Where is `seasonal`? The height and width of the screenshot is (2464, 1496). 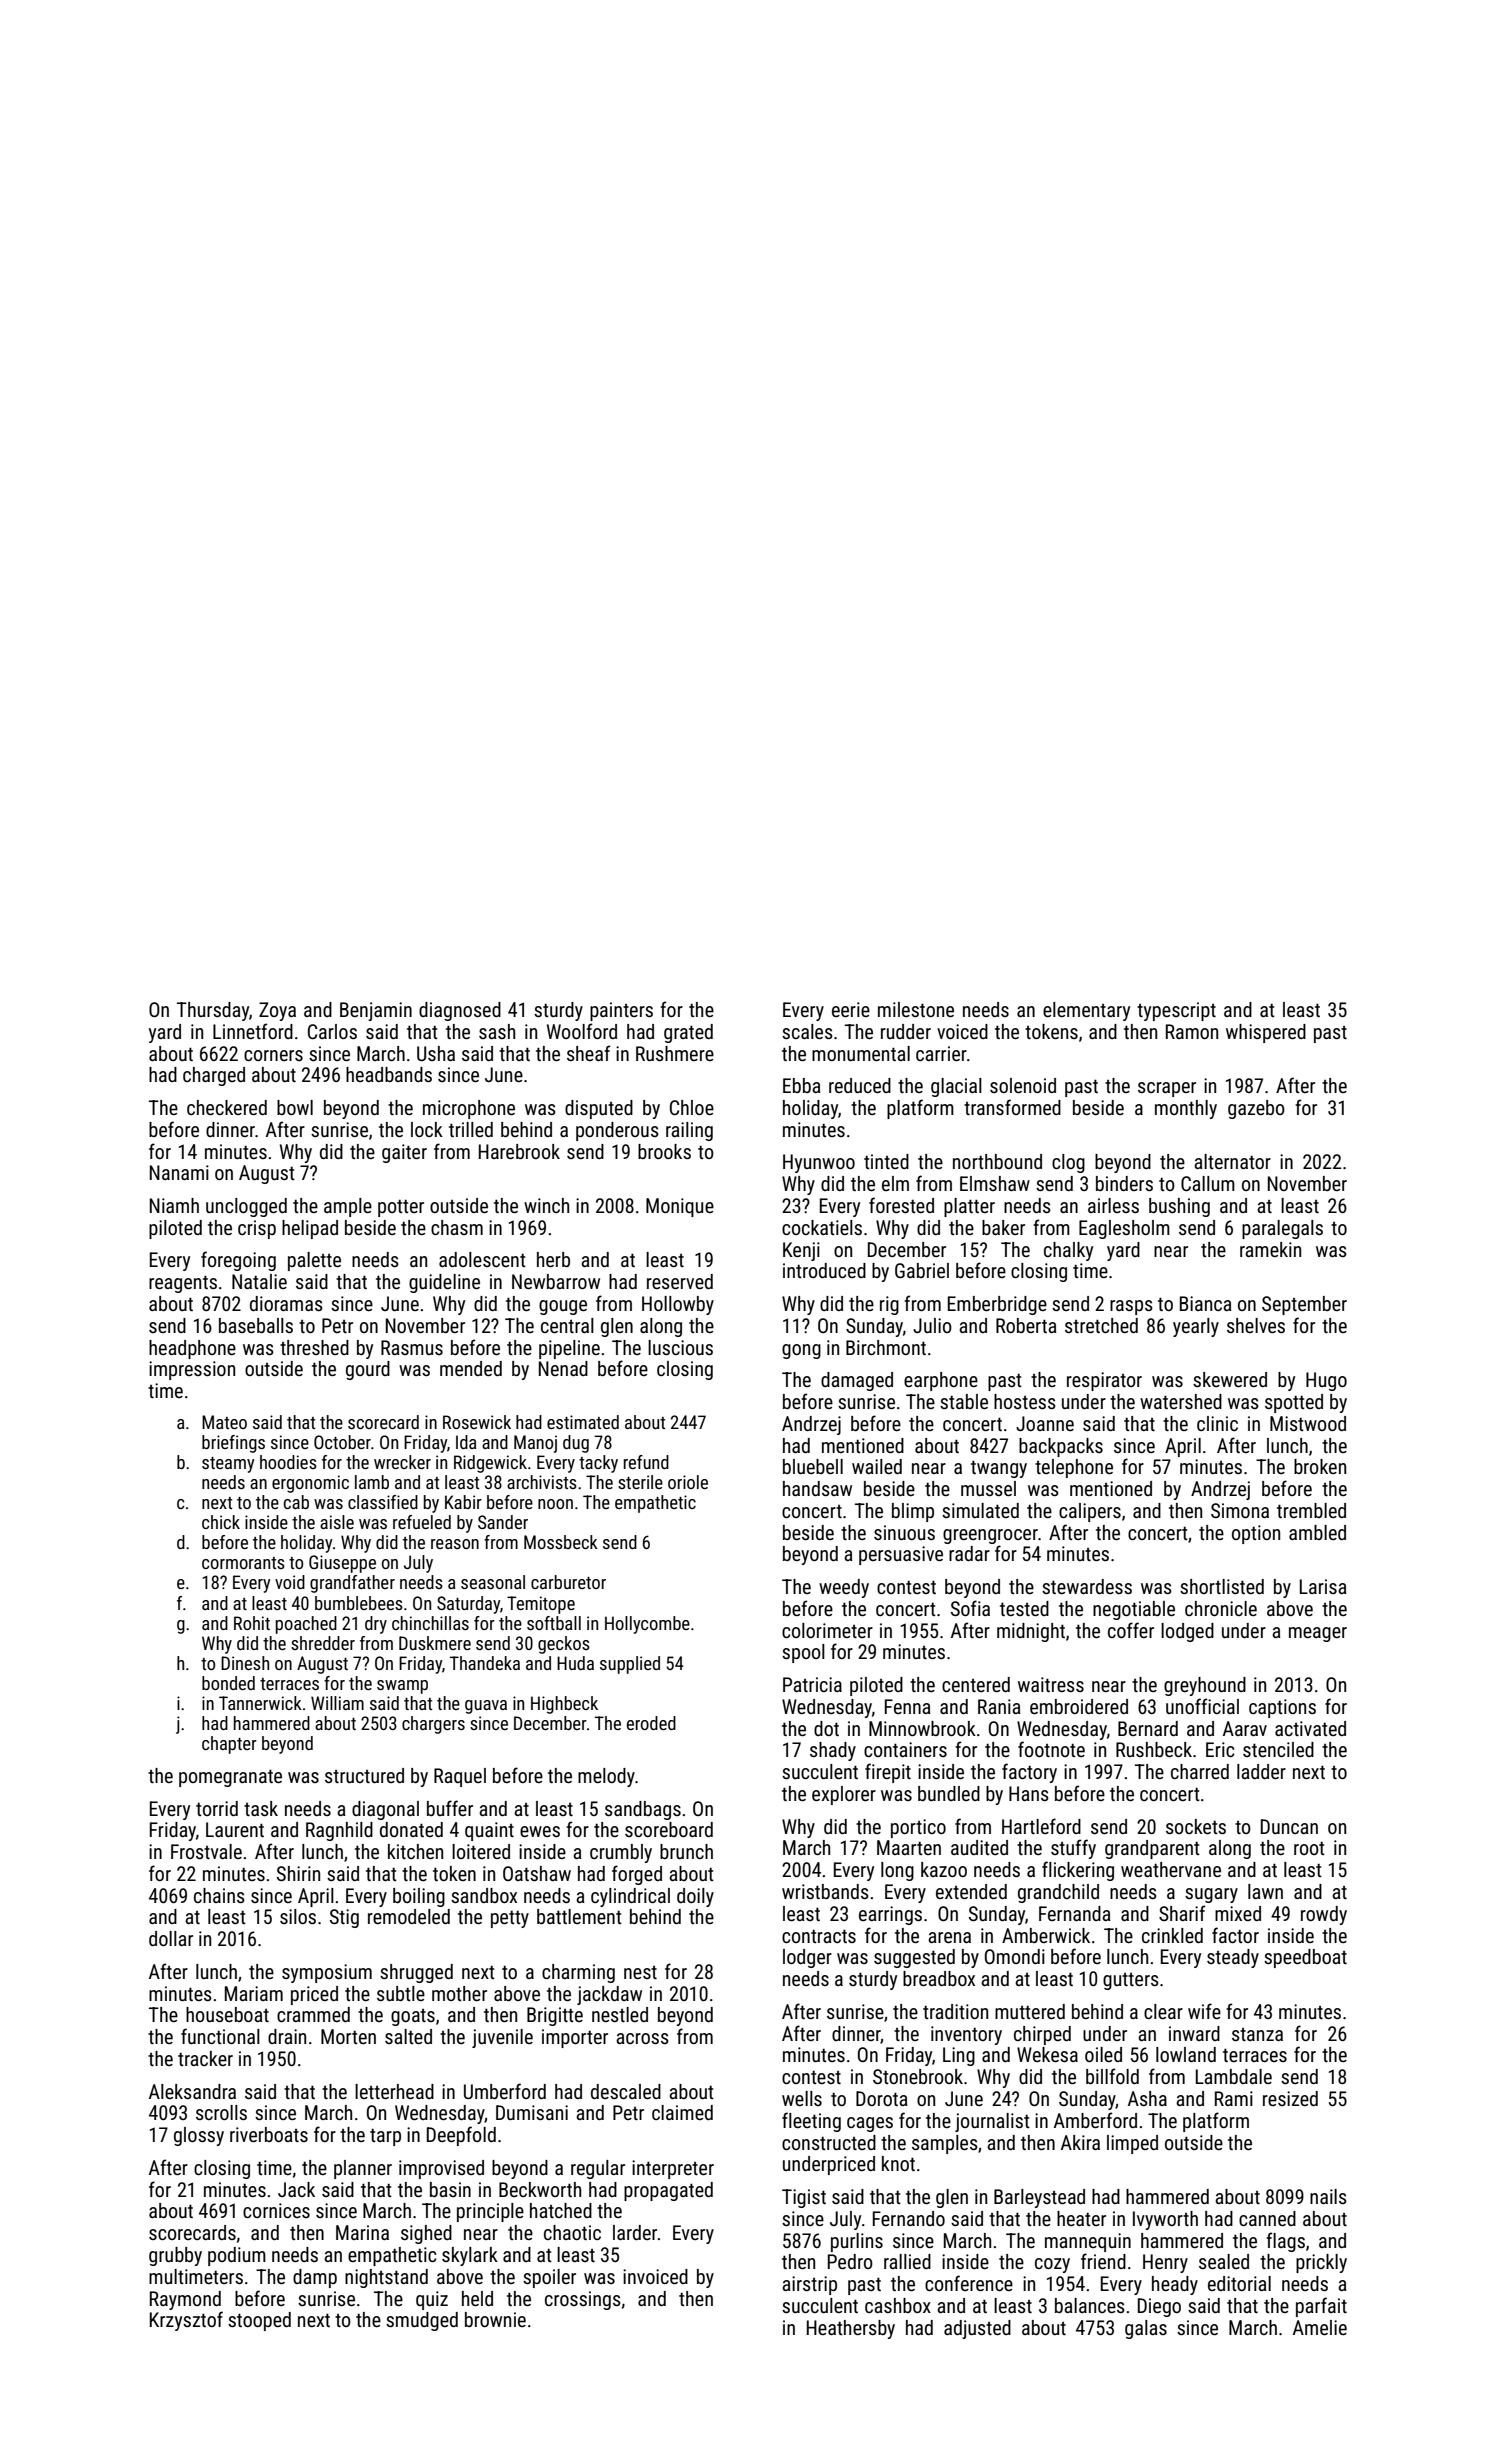
seasonal is located at coordinates (493, 1582).
